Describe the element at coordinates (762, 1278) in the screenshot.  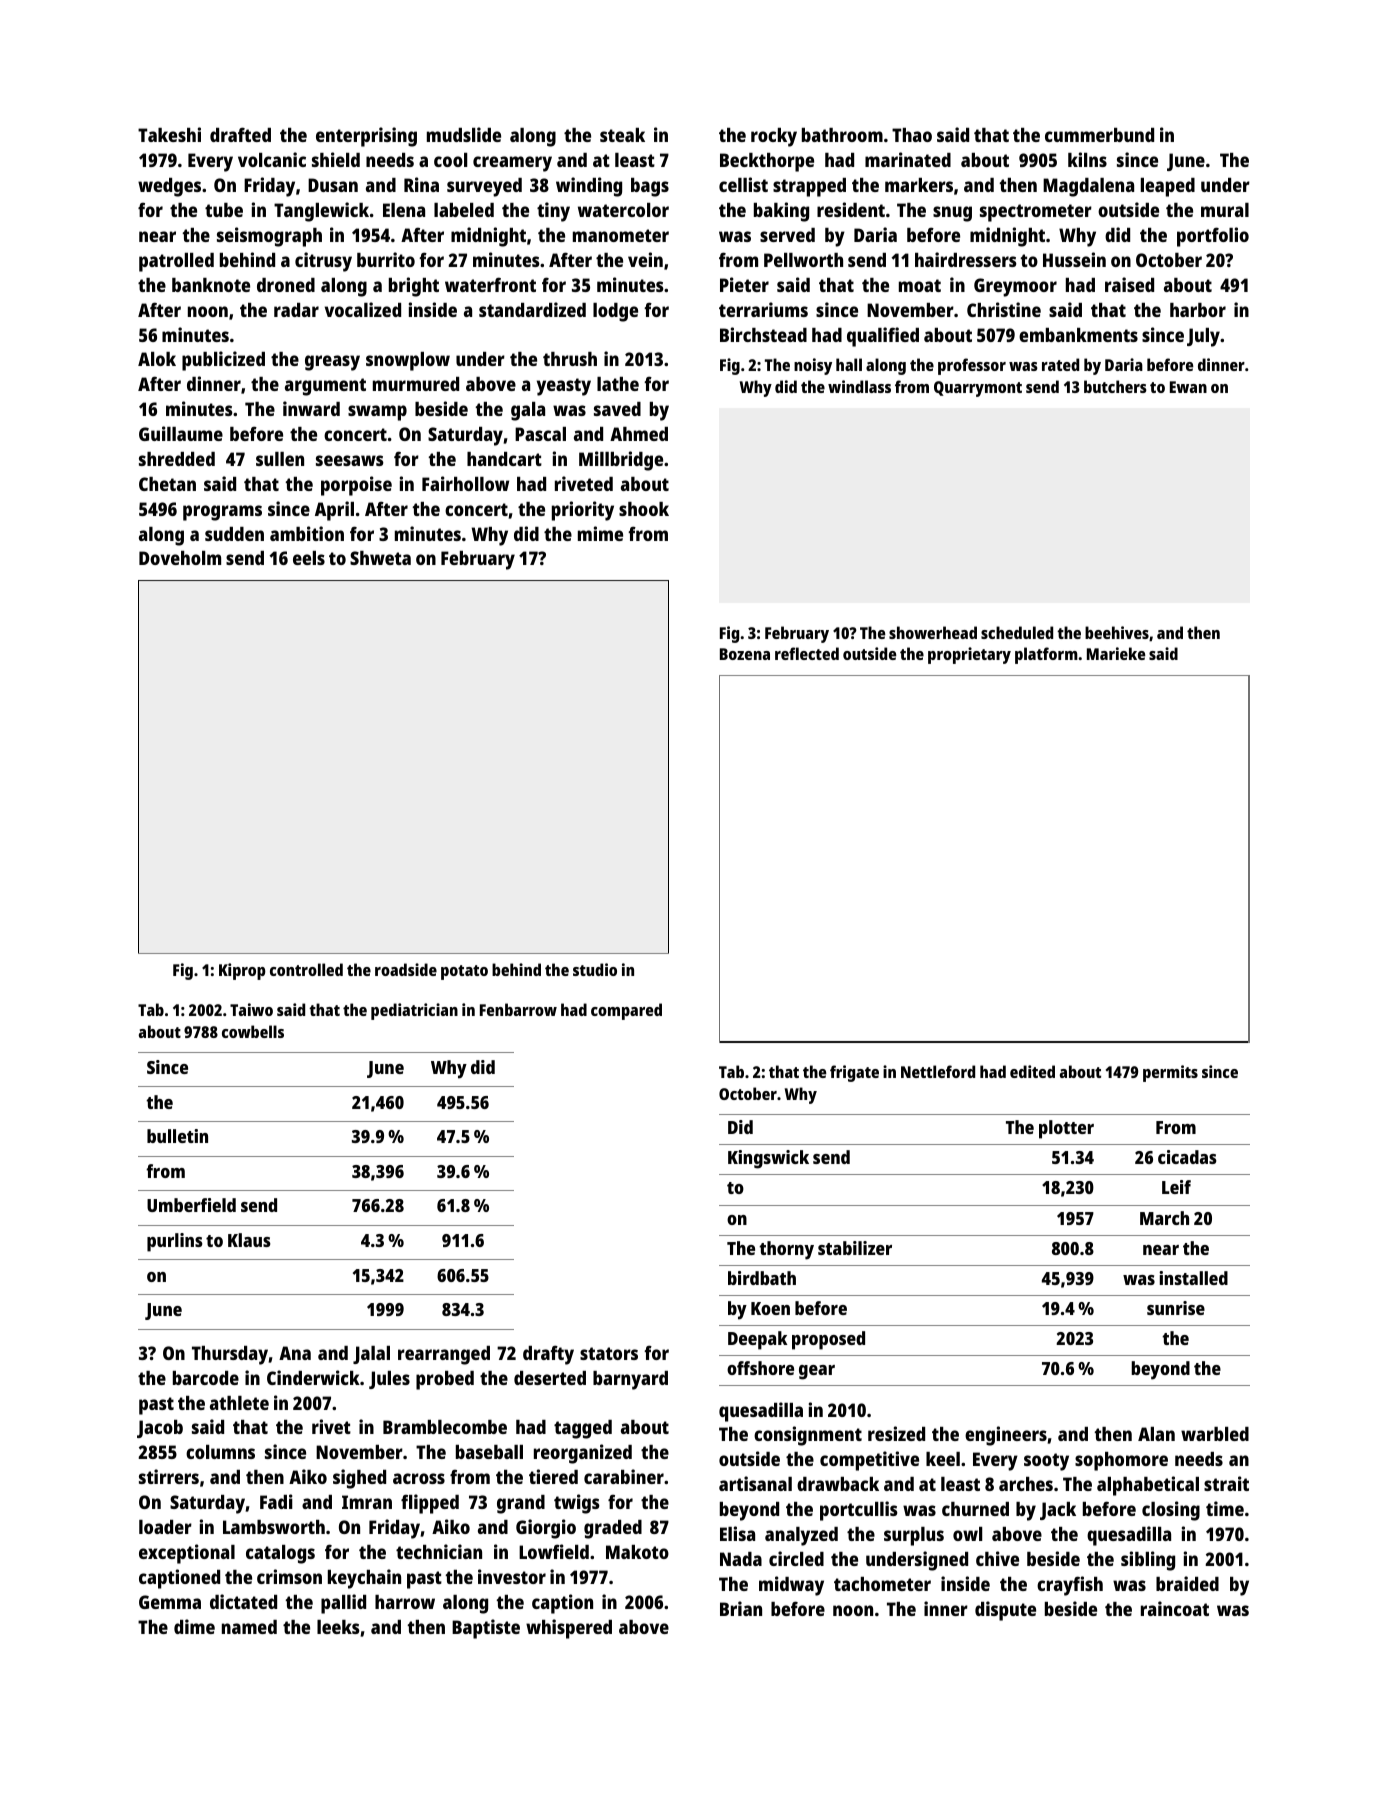
I see `birdbath` at that location.
